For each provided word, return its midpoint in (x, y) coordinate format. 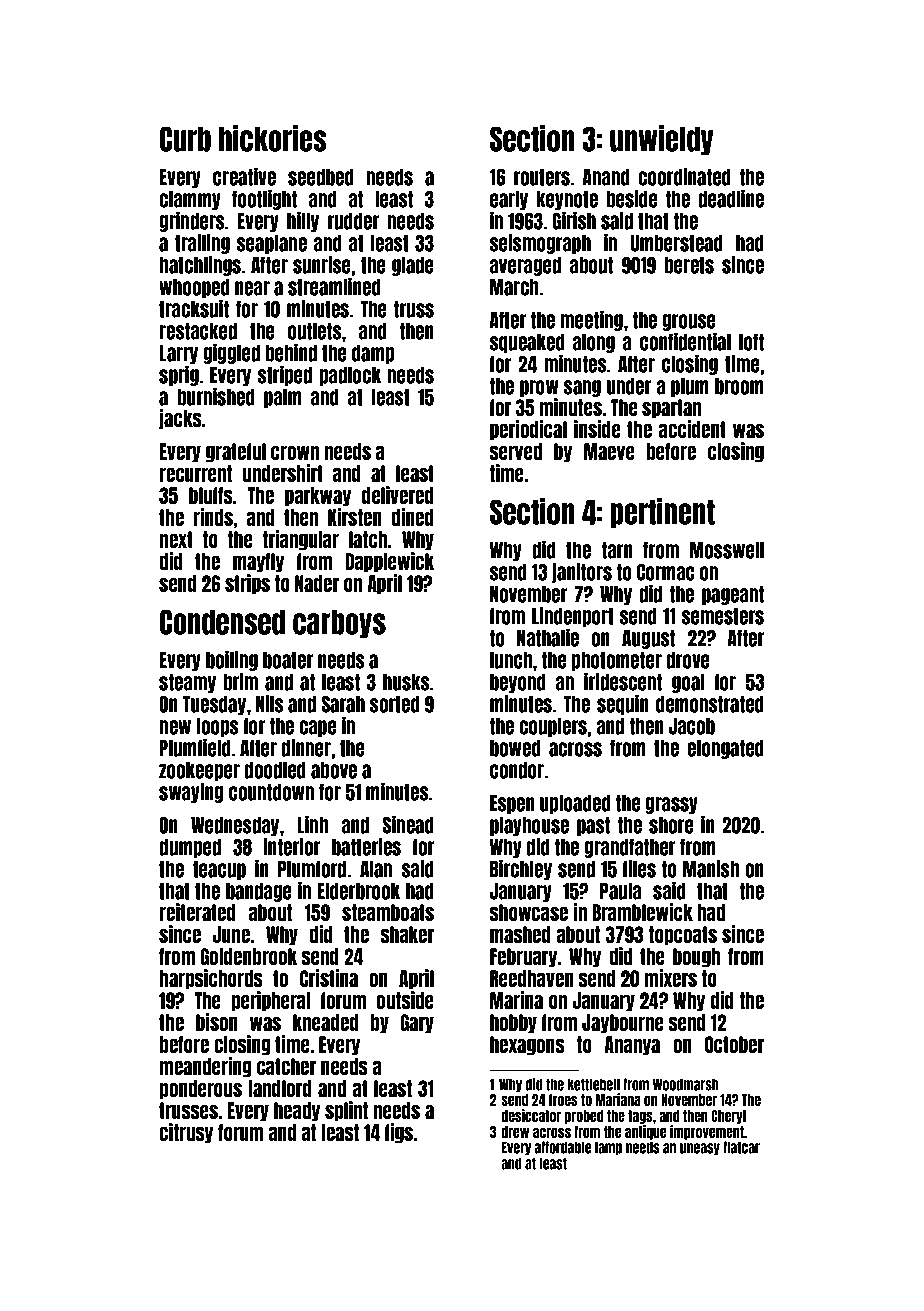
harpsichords (211, 979)
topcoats (683, 936)
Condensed (222, 622)
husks (406, 682)
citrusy (186, 1133)
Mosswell (727, 550)
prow (539, 388)
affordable (563, 1147)
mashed (520, 934)
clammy (190, 200)
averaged (525, 266)
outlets (315, 331)
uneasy (700, 1149)
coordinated (684, 176)
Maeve (609, 451)
